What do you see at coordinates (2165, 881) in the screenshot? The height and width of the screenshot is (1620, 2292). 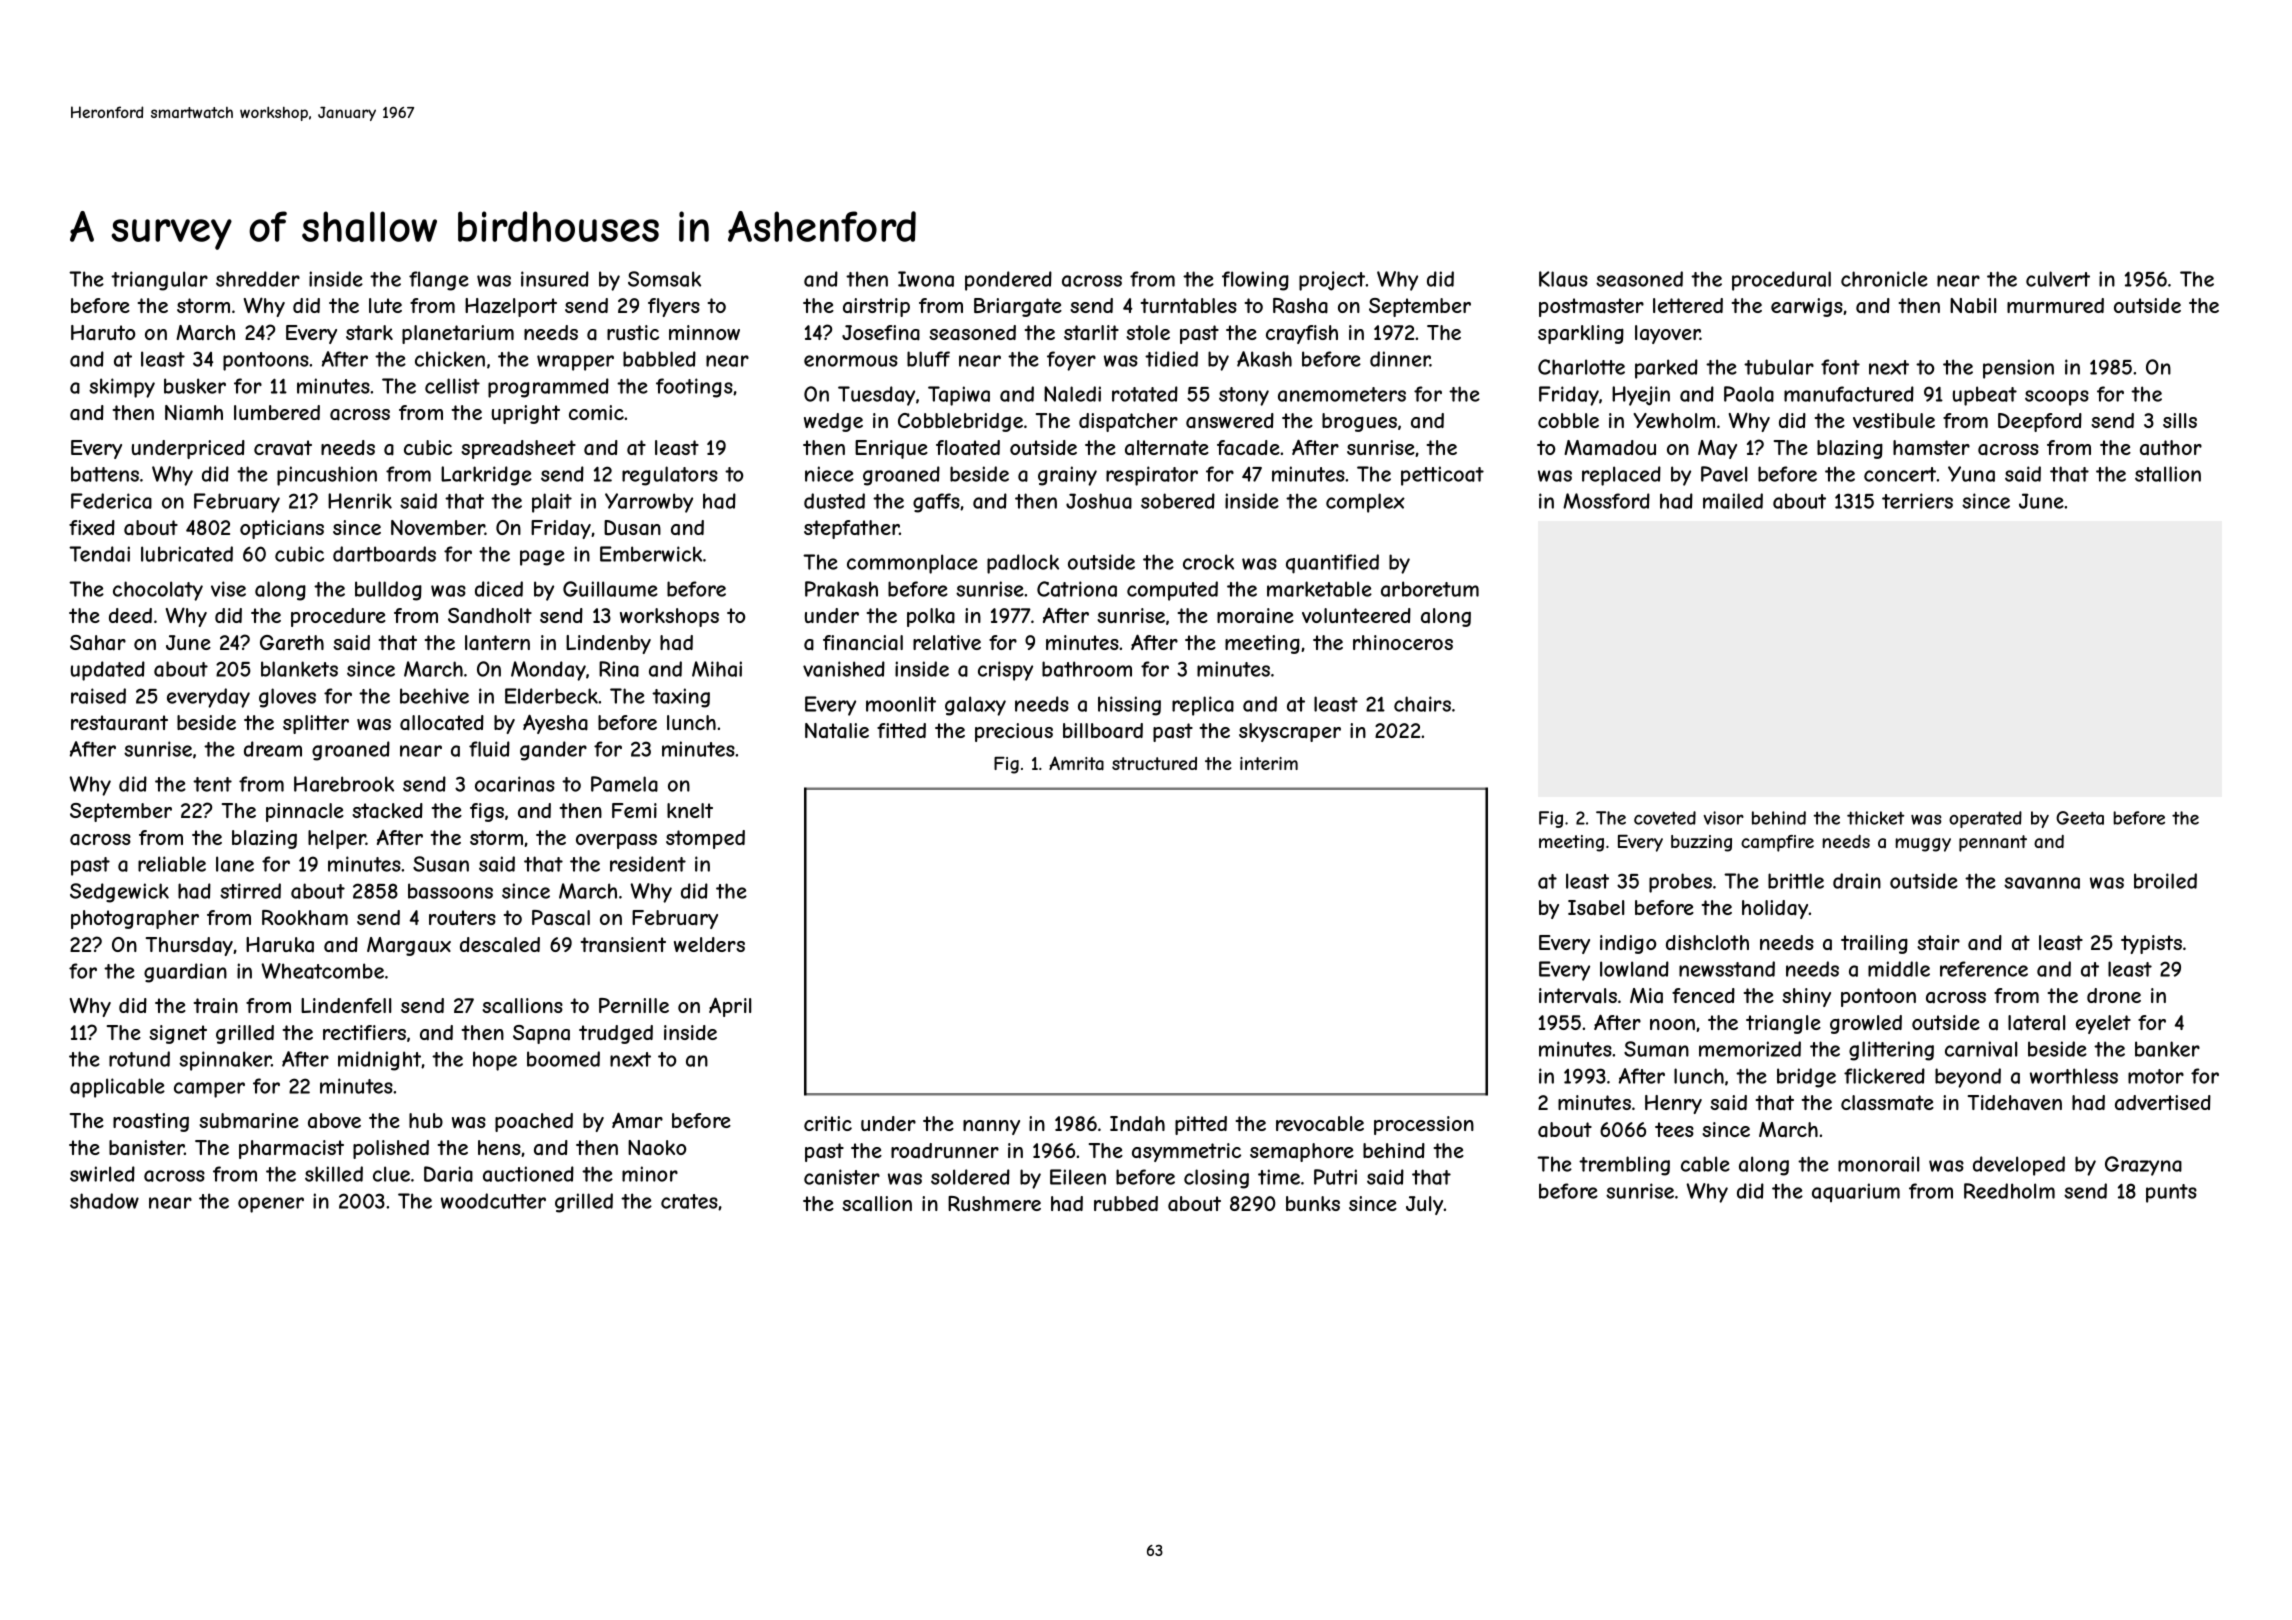 I see `broiled` at bounding box center [2165, 881].
